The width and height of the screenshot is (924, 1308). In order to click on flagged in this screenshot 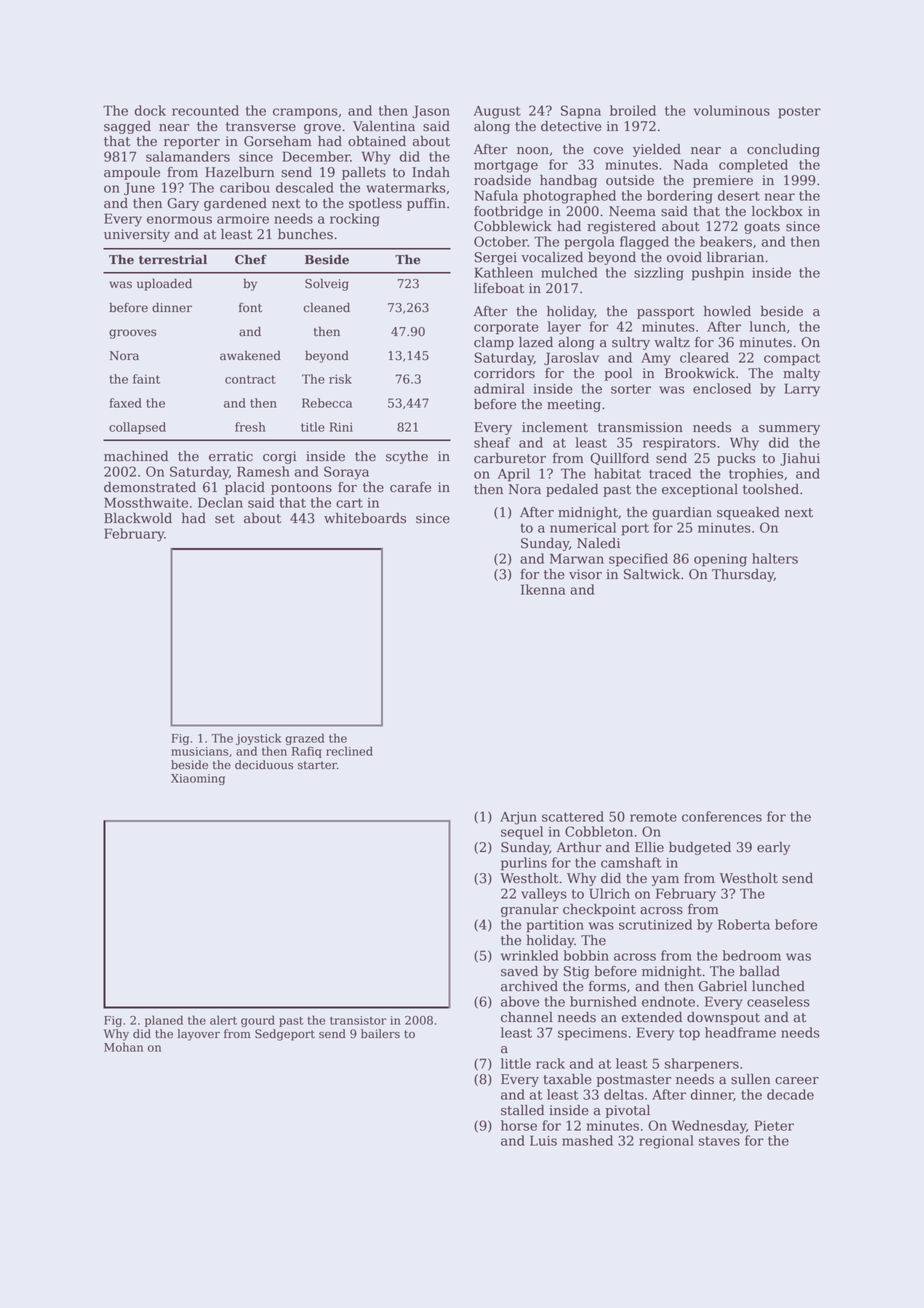, I will do `click(644, 243)`.
